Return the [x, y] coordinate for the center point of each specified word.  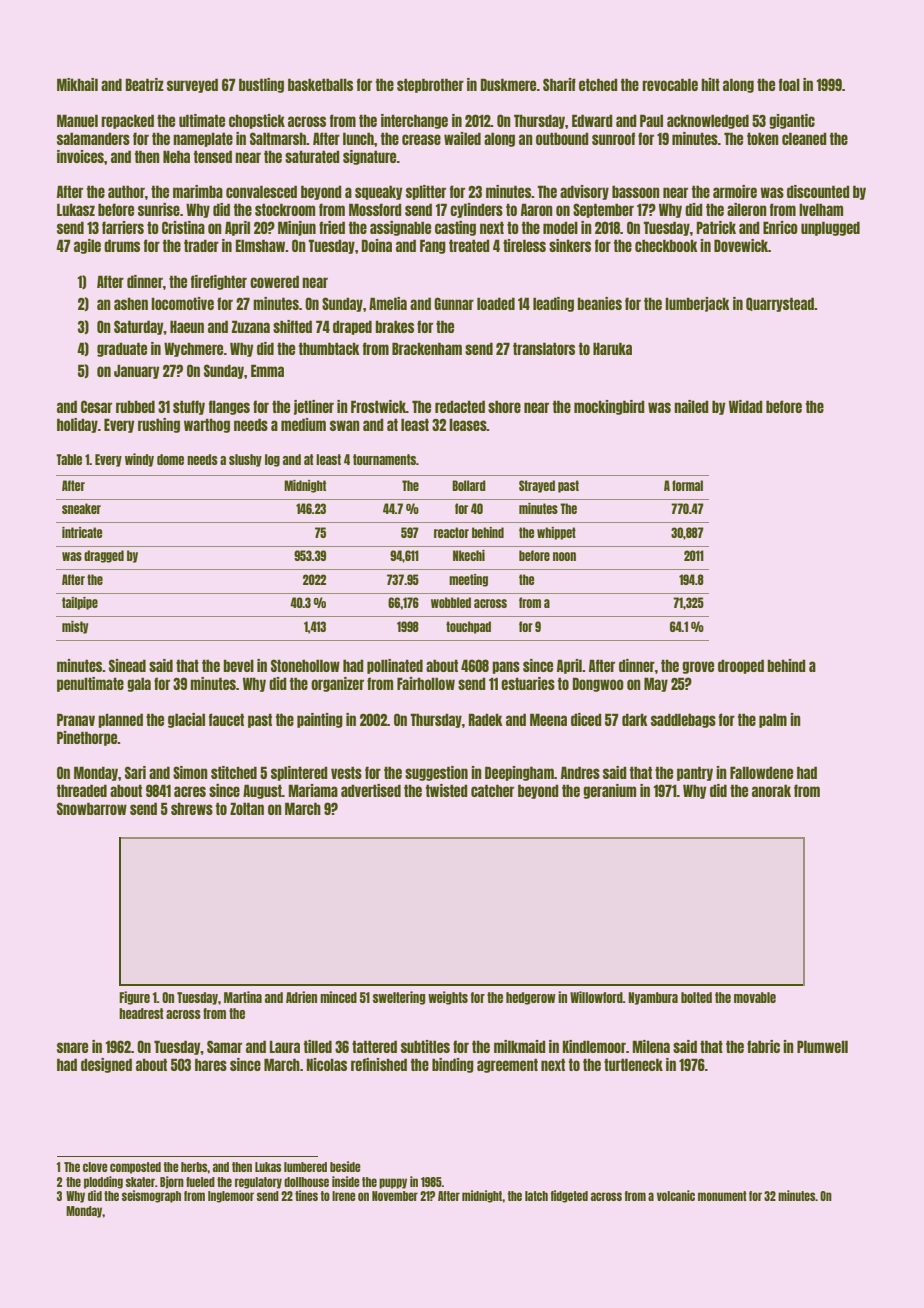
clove [95, 1167]
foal [789, 84]
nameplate [203, 139]
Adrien [301, 997]
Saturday [139, 327]
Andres [580, 772]
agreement [507, 1065]
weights [448, 998]
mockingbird [609, 407]
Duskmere [508, 84]
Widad [746, 406]
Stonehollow [305, 665]
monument [722, 1196]
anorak [771, 790]
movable [755, 997]
